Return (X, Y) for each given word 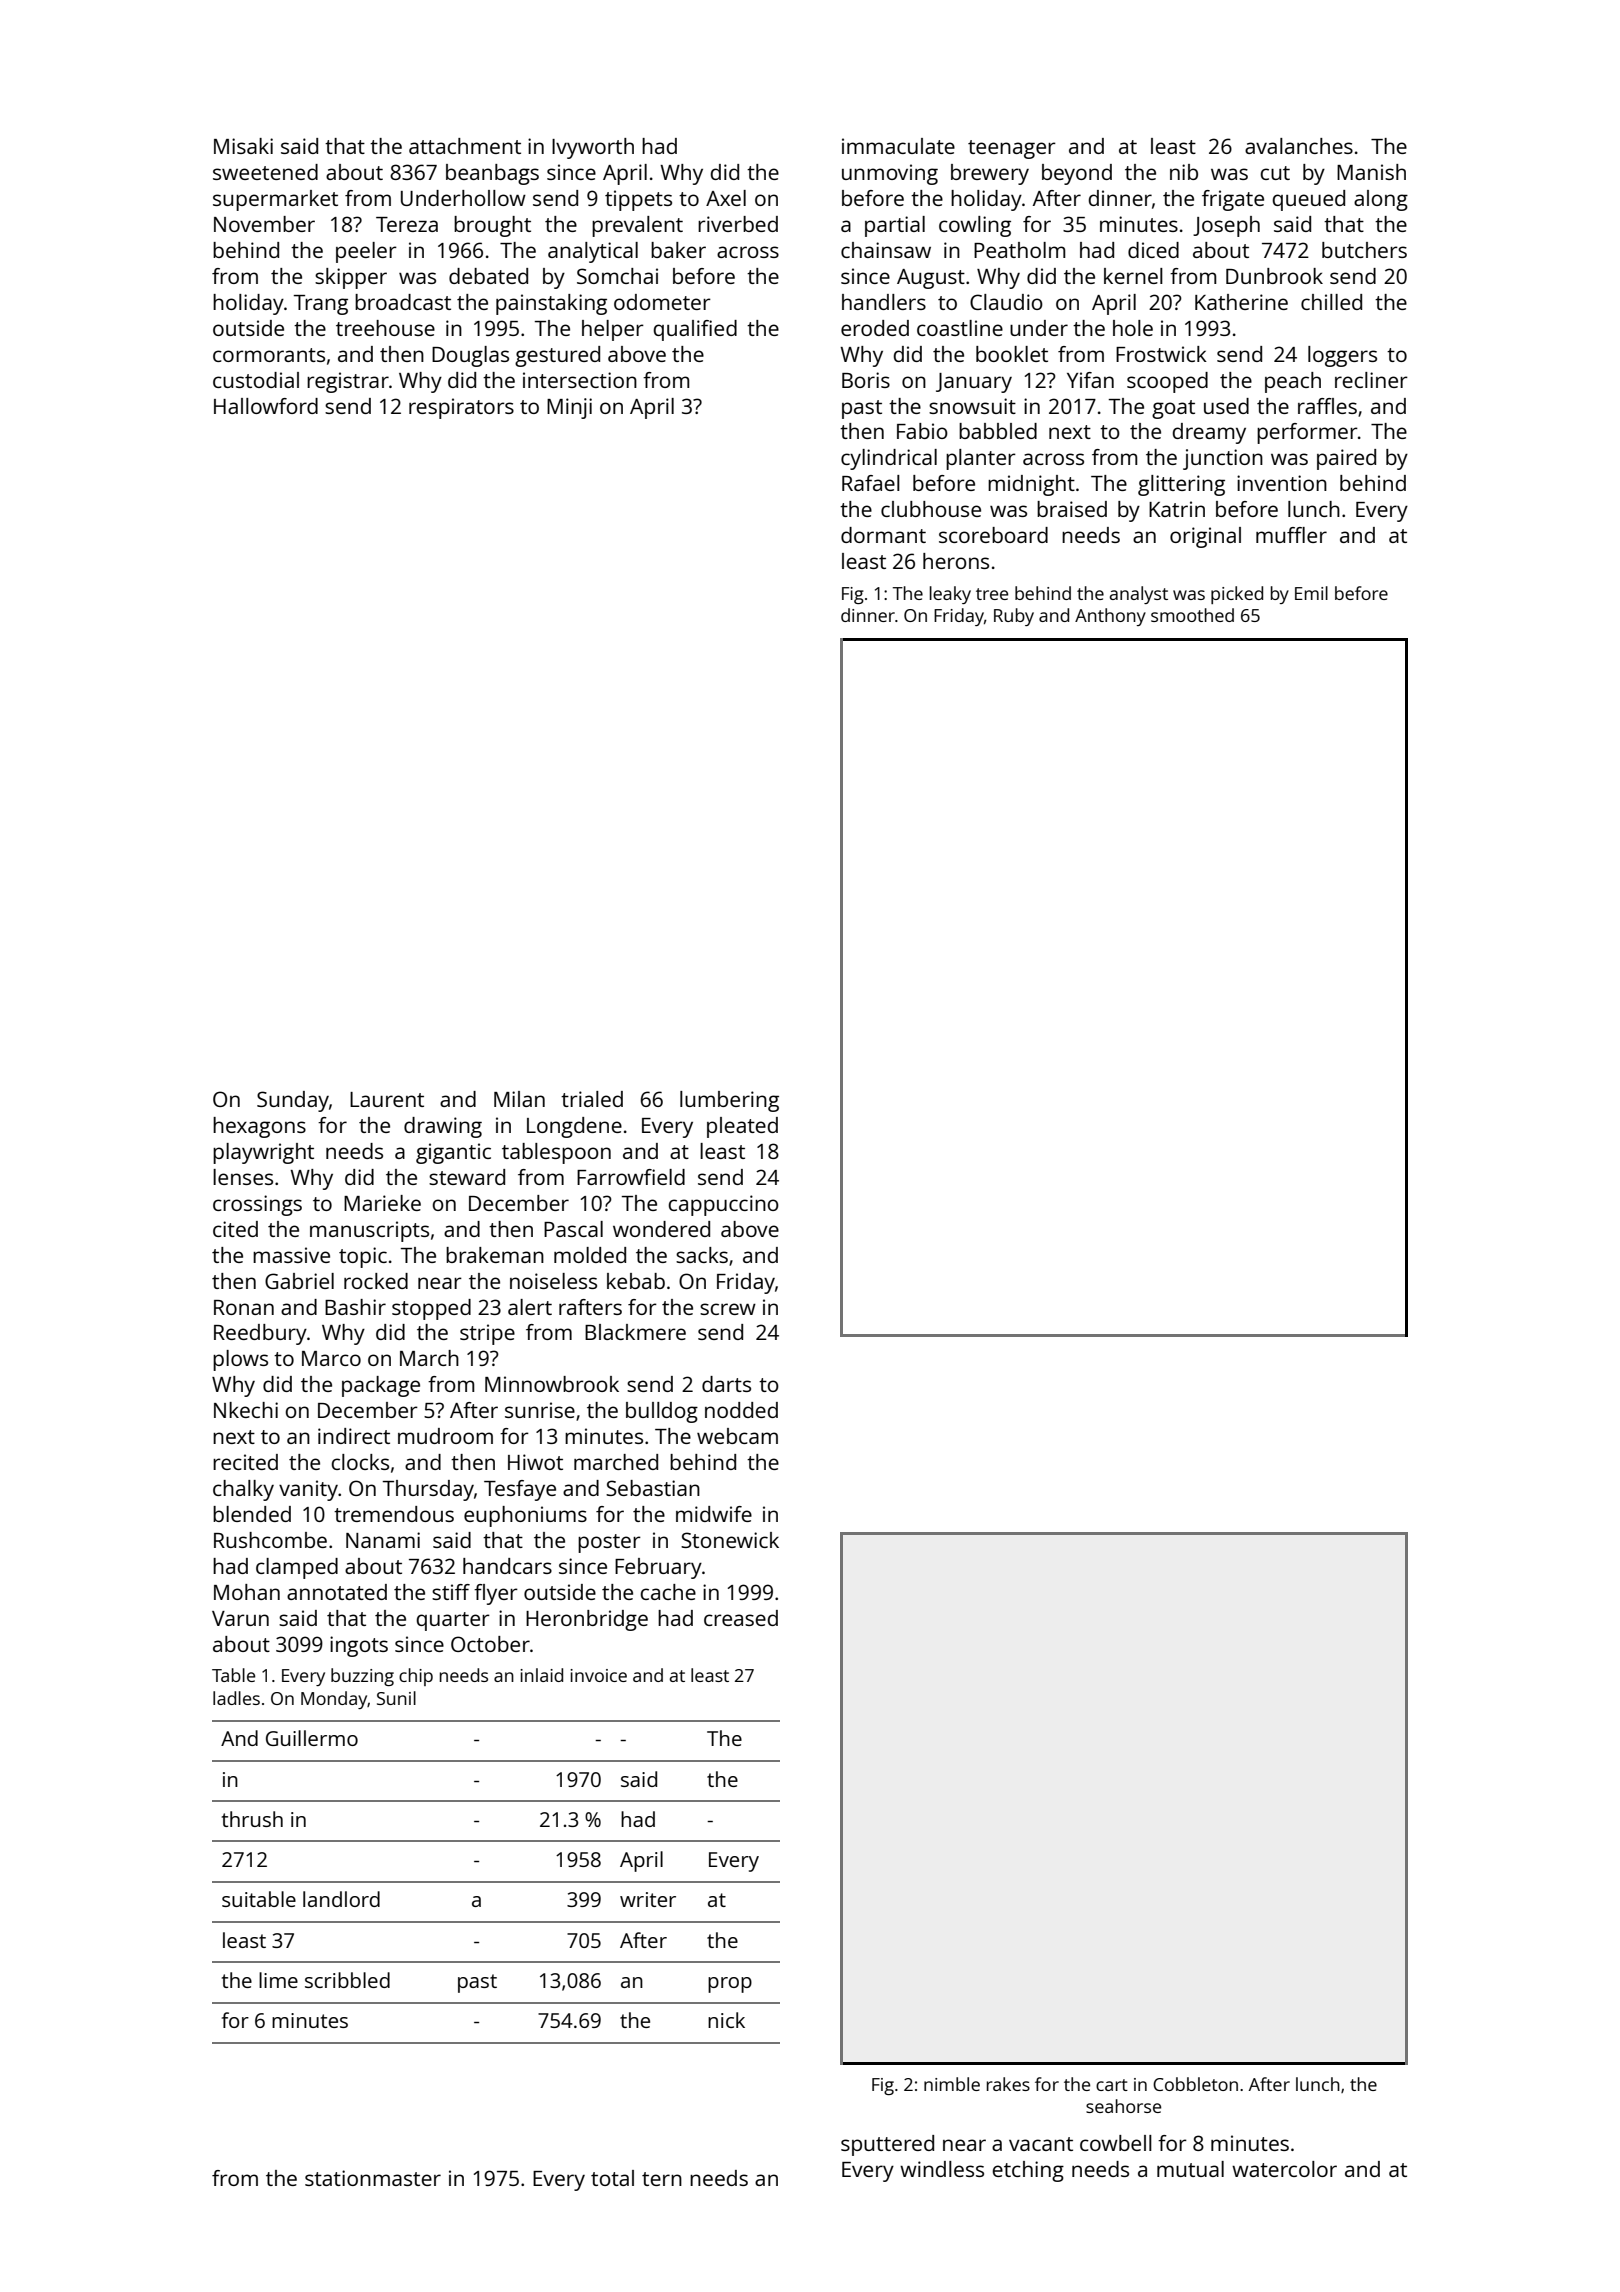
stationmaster (373, 2178)
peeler (366, 252)
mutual (1190, 2169)
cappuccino (723, 1205)
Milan (519, 1099)
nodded (741, 1410)
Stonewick (730, 1540)
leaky (950, 595)
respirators (461, 408)
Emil (1311, 593)
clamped (297, 1568)
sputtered (887, 2145)
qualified (695, 330)
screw (728, 1309)
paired (1346, 459)
